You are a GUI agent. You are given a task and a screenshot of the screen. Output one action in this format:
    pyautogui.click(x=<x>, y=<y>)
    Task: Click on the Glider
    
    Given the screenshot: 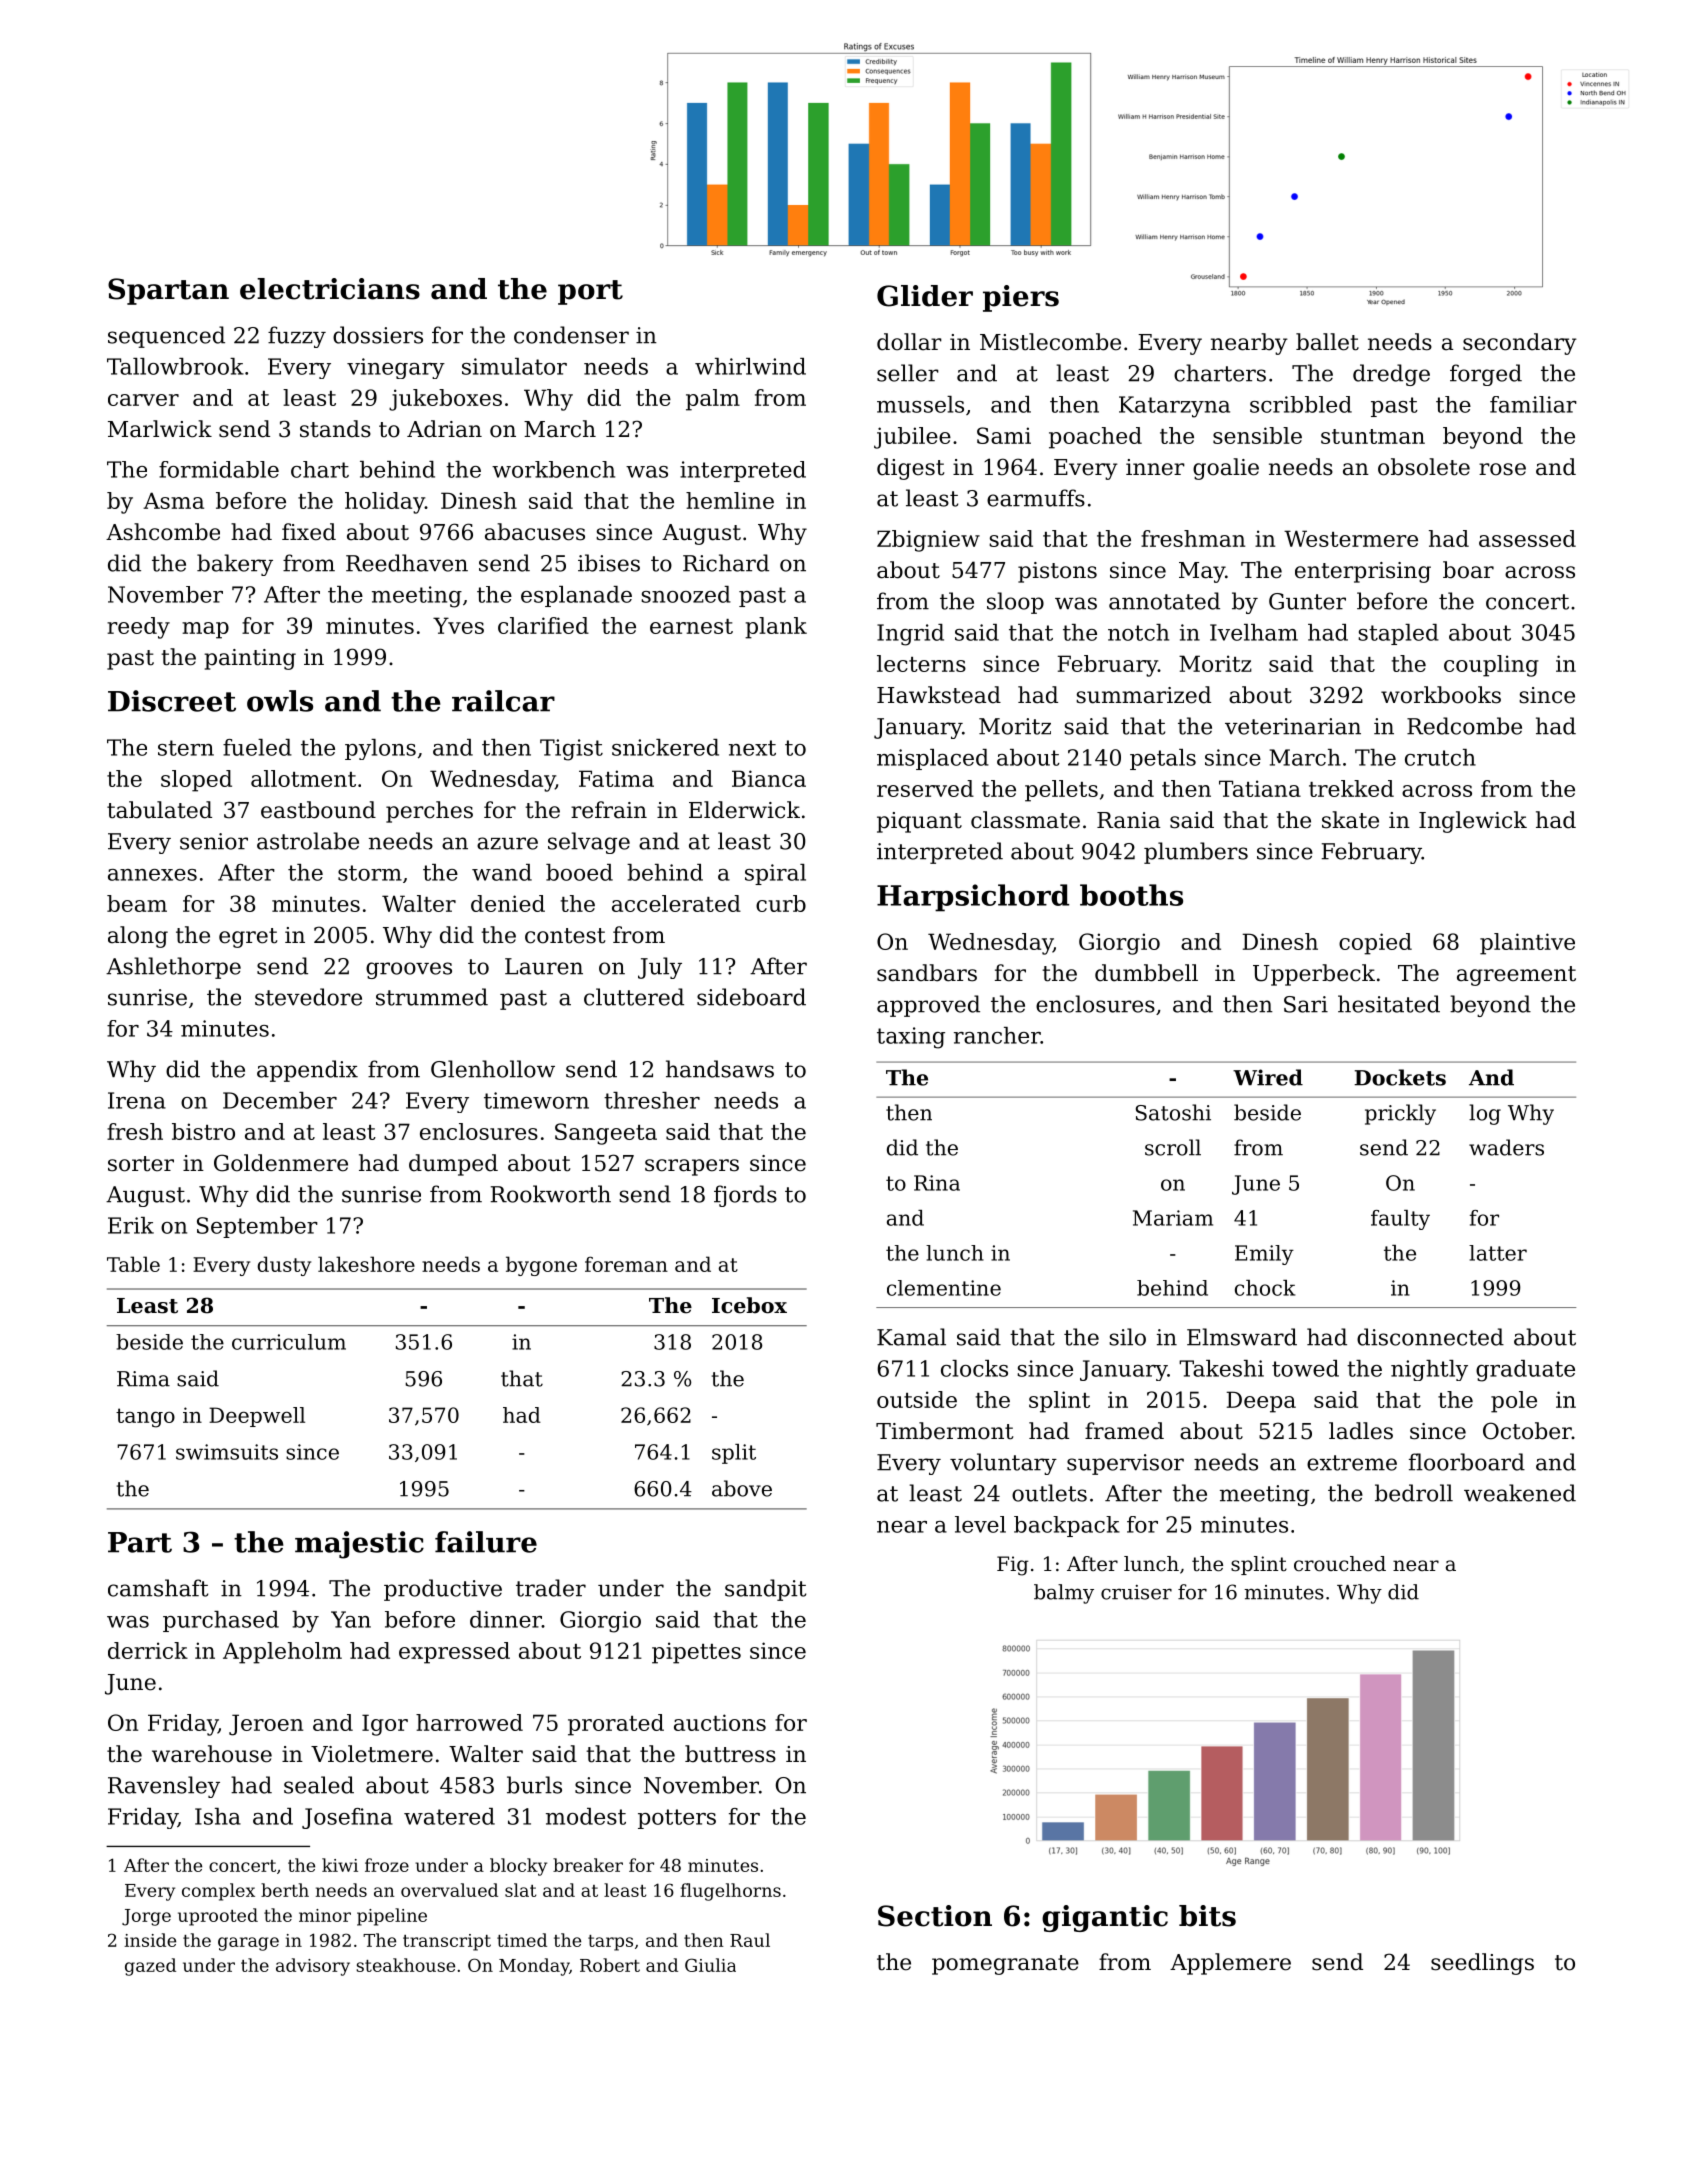 What is the action you would take?
    pyautogui.click(x=925, y=296)
